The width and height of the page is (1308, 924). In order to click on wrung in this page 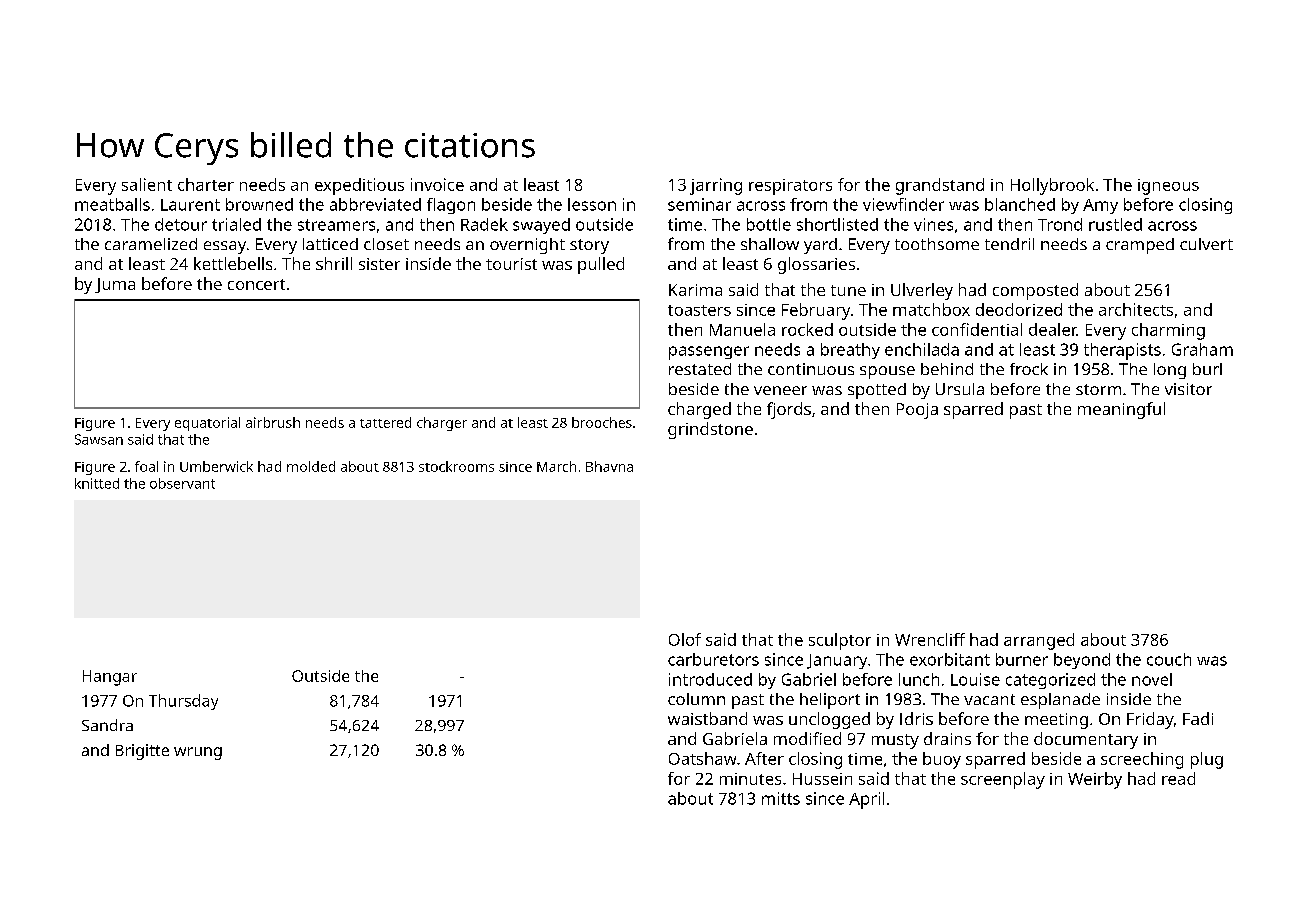, I will do `click(198, 753)`.
